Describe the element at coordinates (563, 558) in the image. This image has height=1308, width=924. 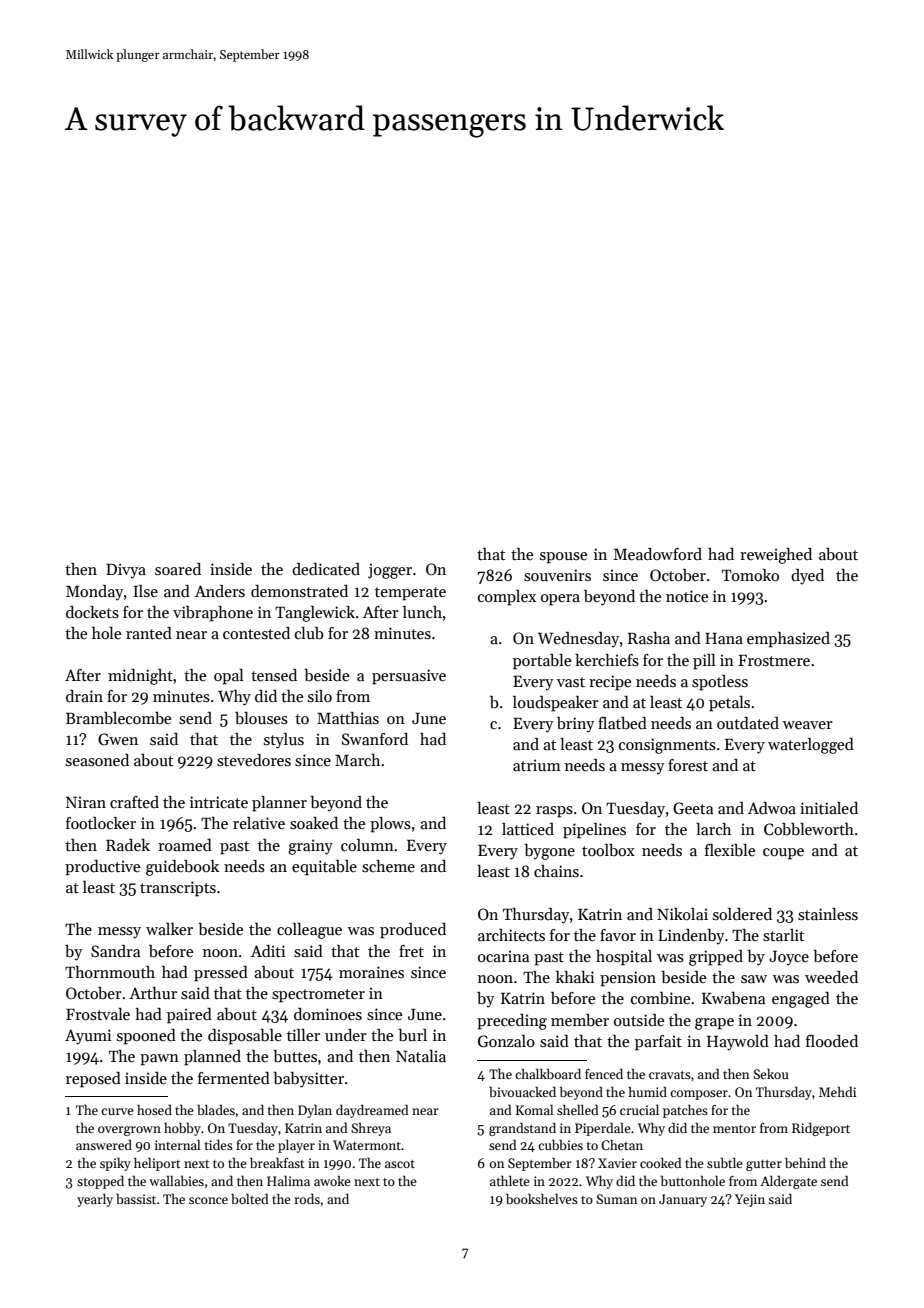
I see `spouse` at that location.
